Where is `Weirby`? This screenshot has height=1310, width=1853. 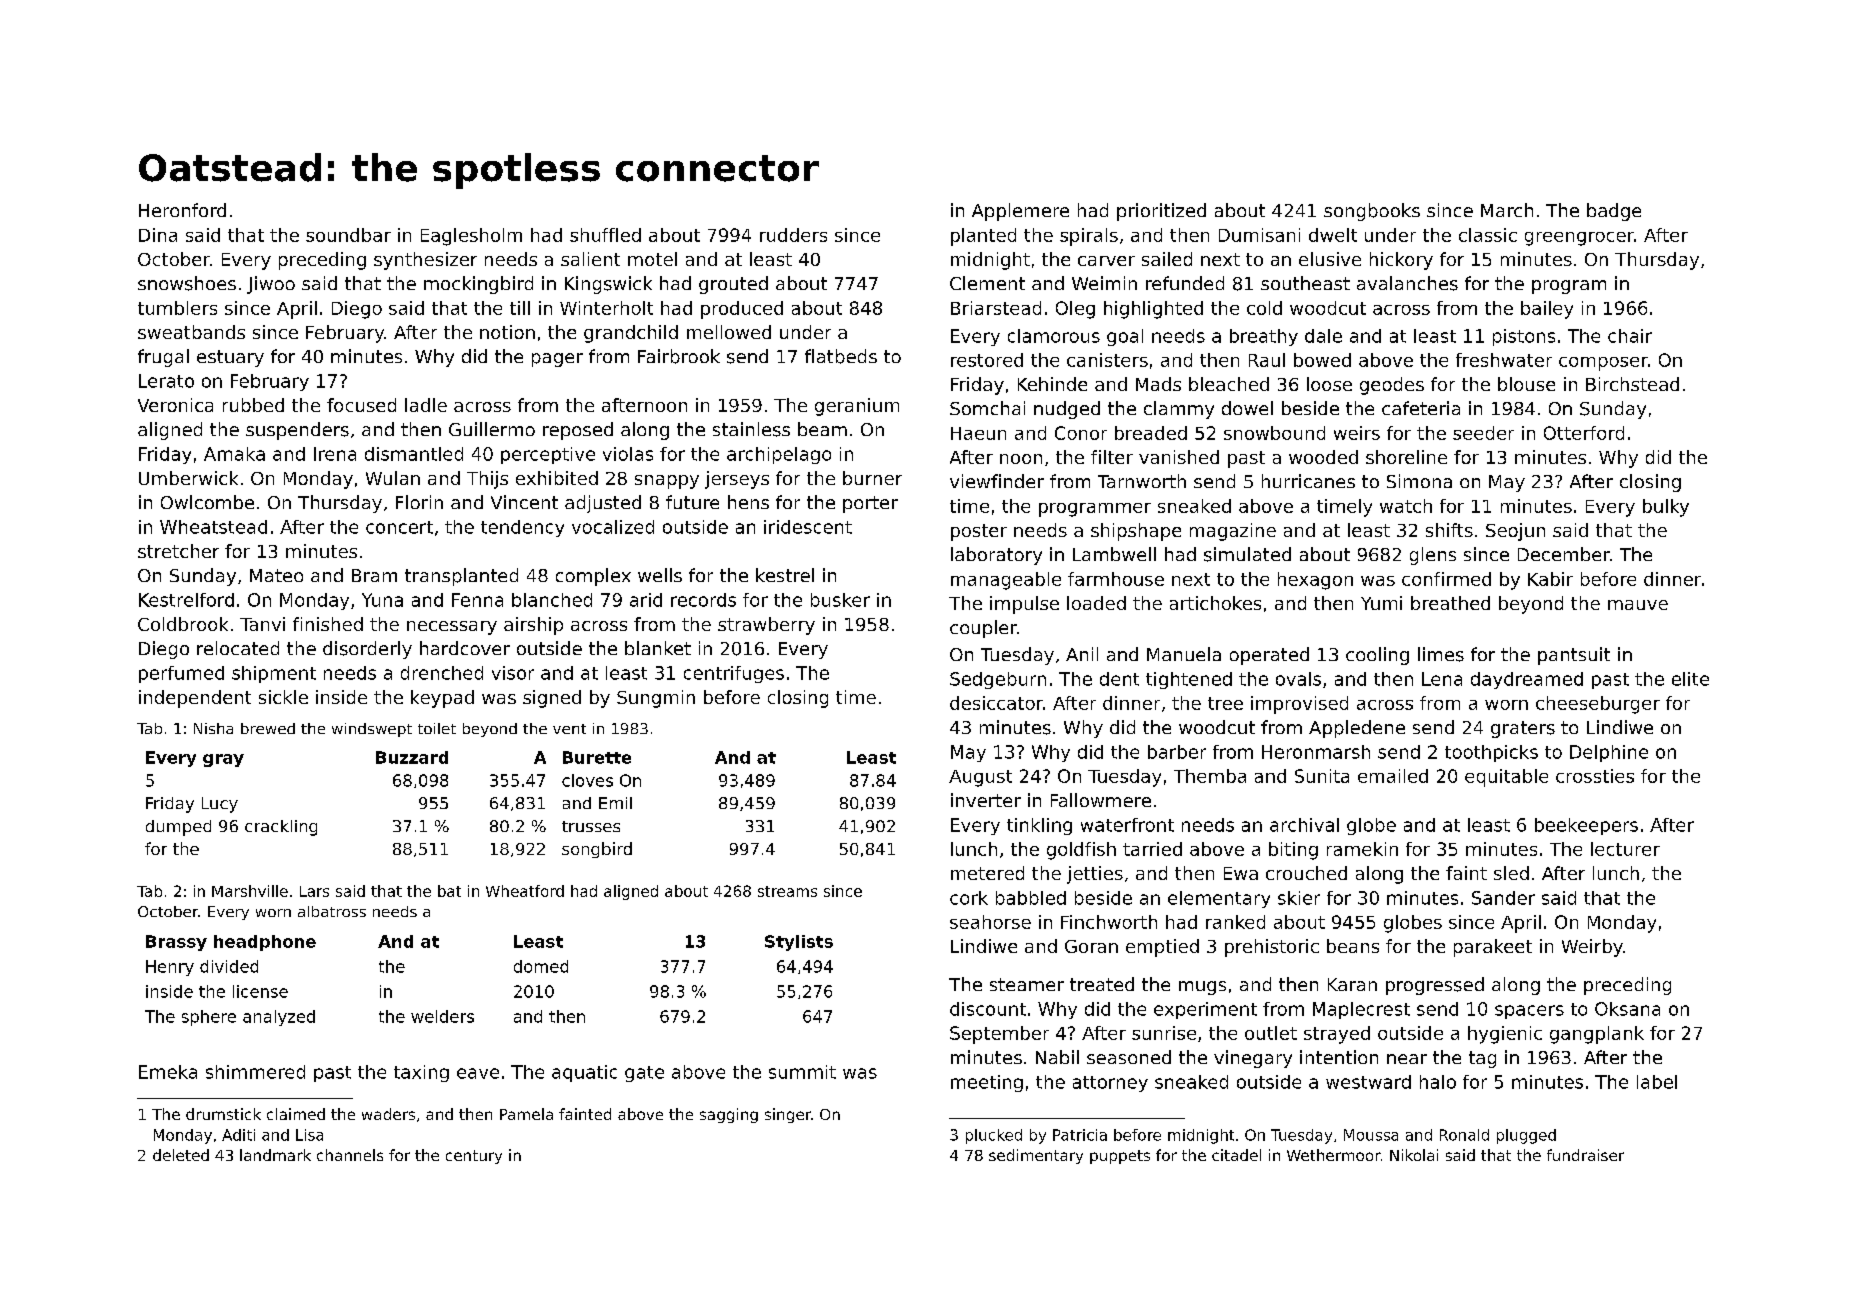 Weirby is located at coordinates (1592, 948).
